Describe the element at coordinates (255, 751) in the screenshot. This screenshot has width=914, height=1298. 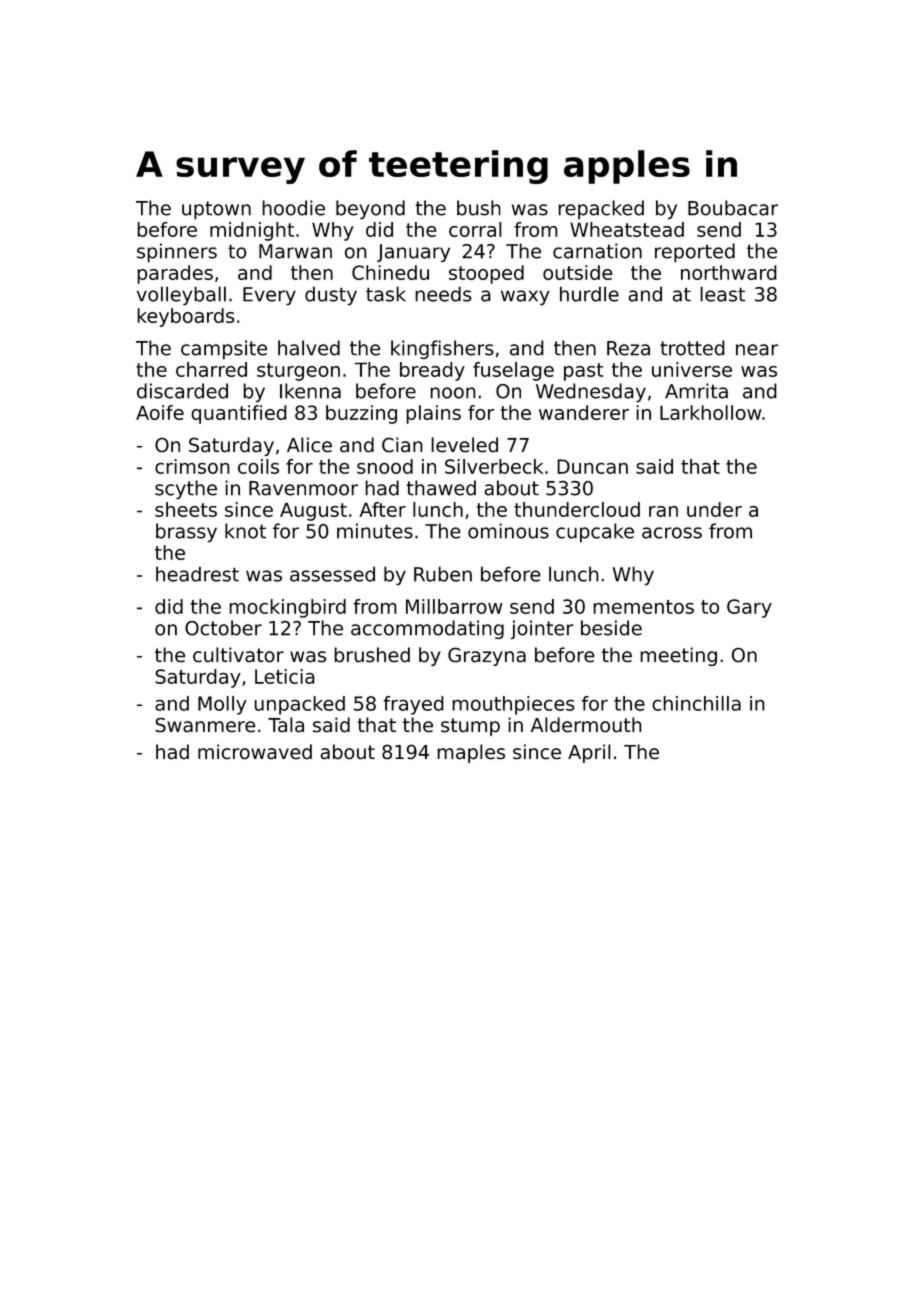
I see `microwaved` at that location.
